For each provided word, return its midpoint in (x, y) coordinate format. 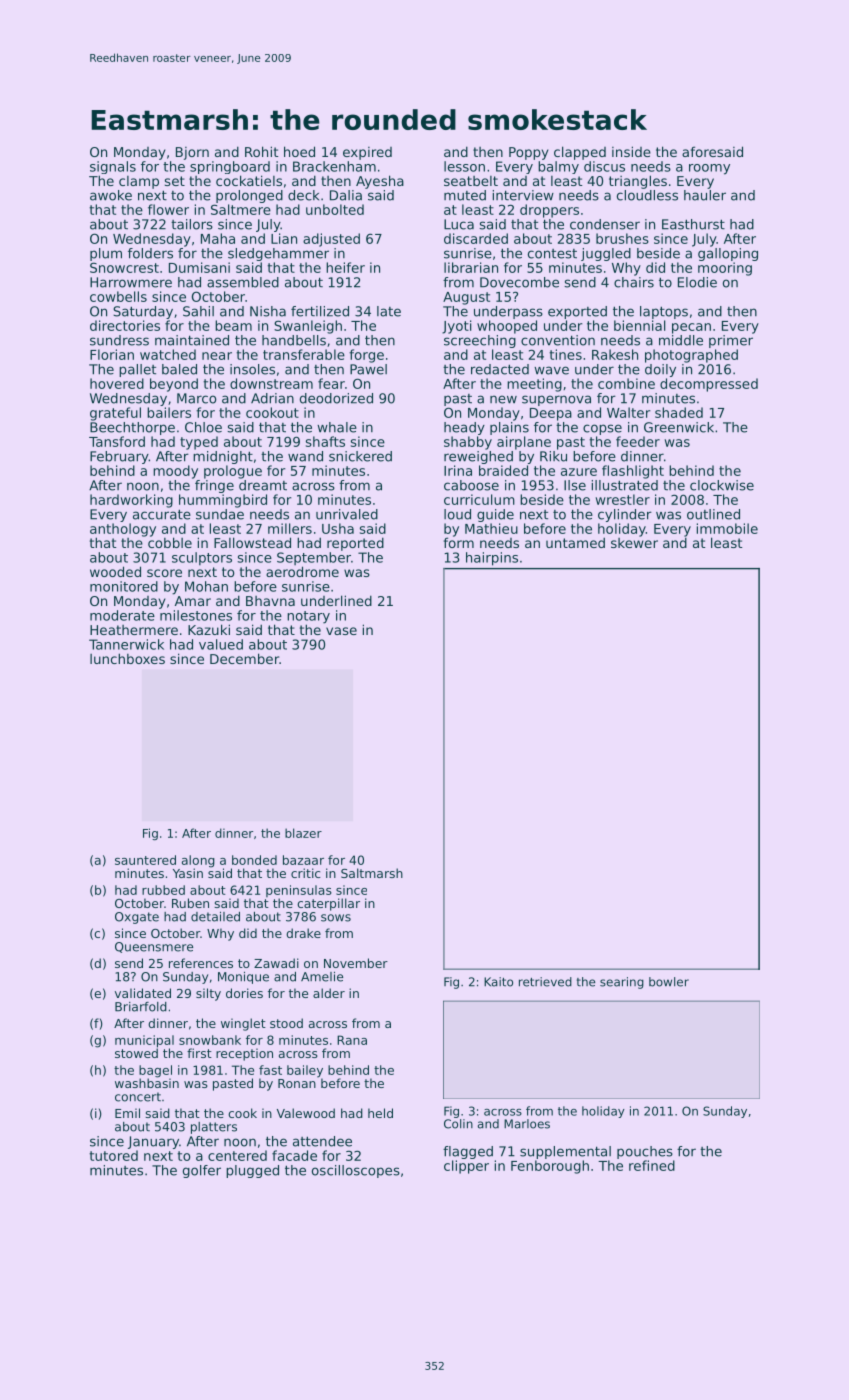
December (244, 658)
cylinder (625, 515)
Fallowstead (252, 542)
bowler (669, 982)
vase (341, 631)
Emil (127, 1113)
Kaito (498, 982)
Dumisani (199, 267)
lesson (464, 166)
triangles (638, 182)
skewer (634, 543)
